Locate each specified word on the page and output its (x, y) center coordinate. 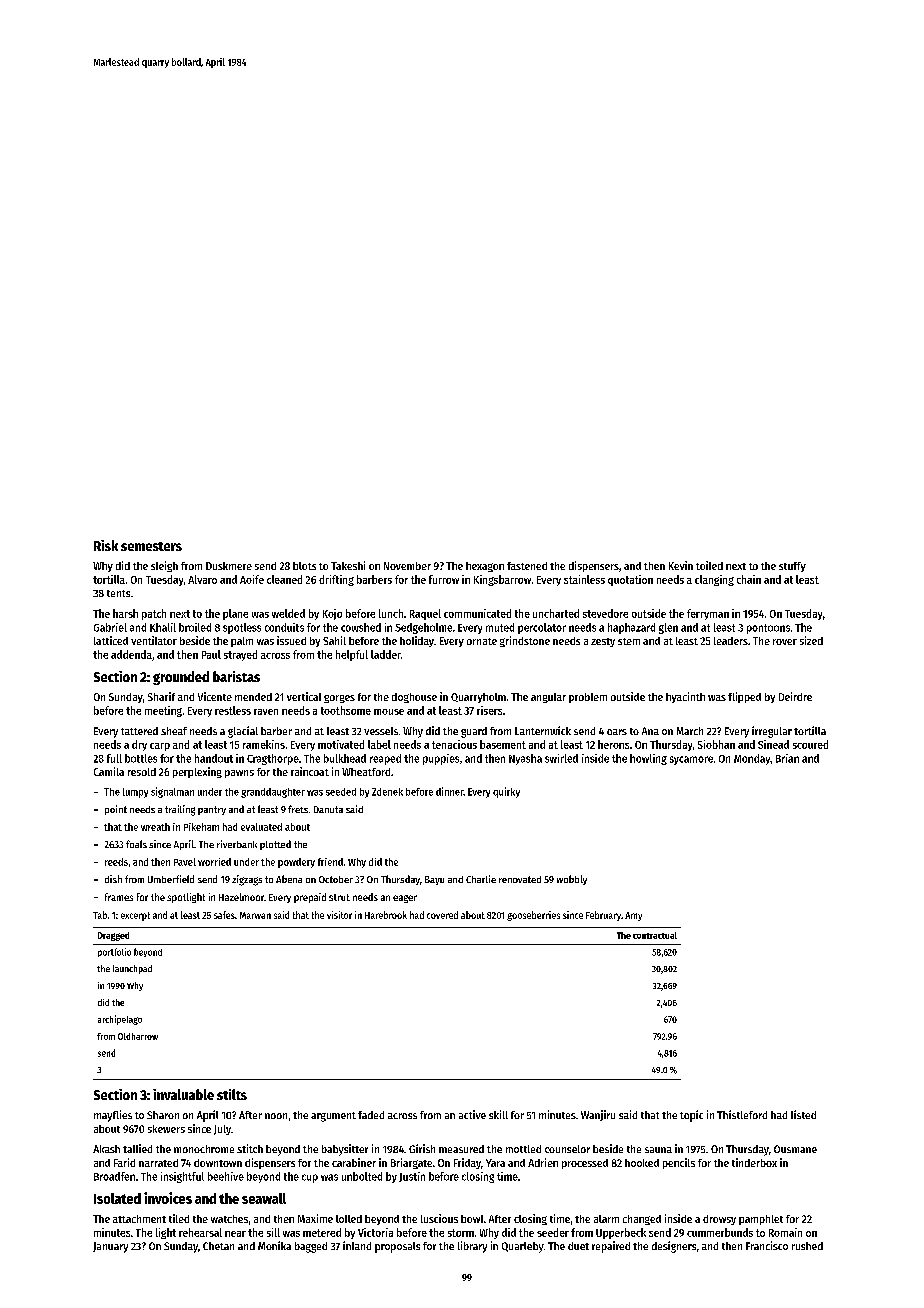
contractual (655, 935)
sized (811, 640)
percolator (542, 628)
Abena (289, 879)
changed (642, 1220)
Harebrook (386, 915)
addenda (131, 654)
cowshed (361, 627)
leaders (731, 641)
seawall (264, 1198)
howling (648, 759)
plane (235, 614)
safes (224, 915)
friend (330, 862)
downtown (218, 1163)
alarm (606, 1219)
